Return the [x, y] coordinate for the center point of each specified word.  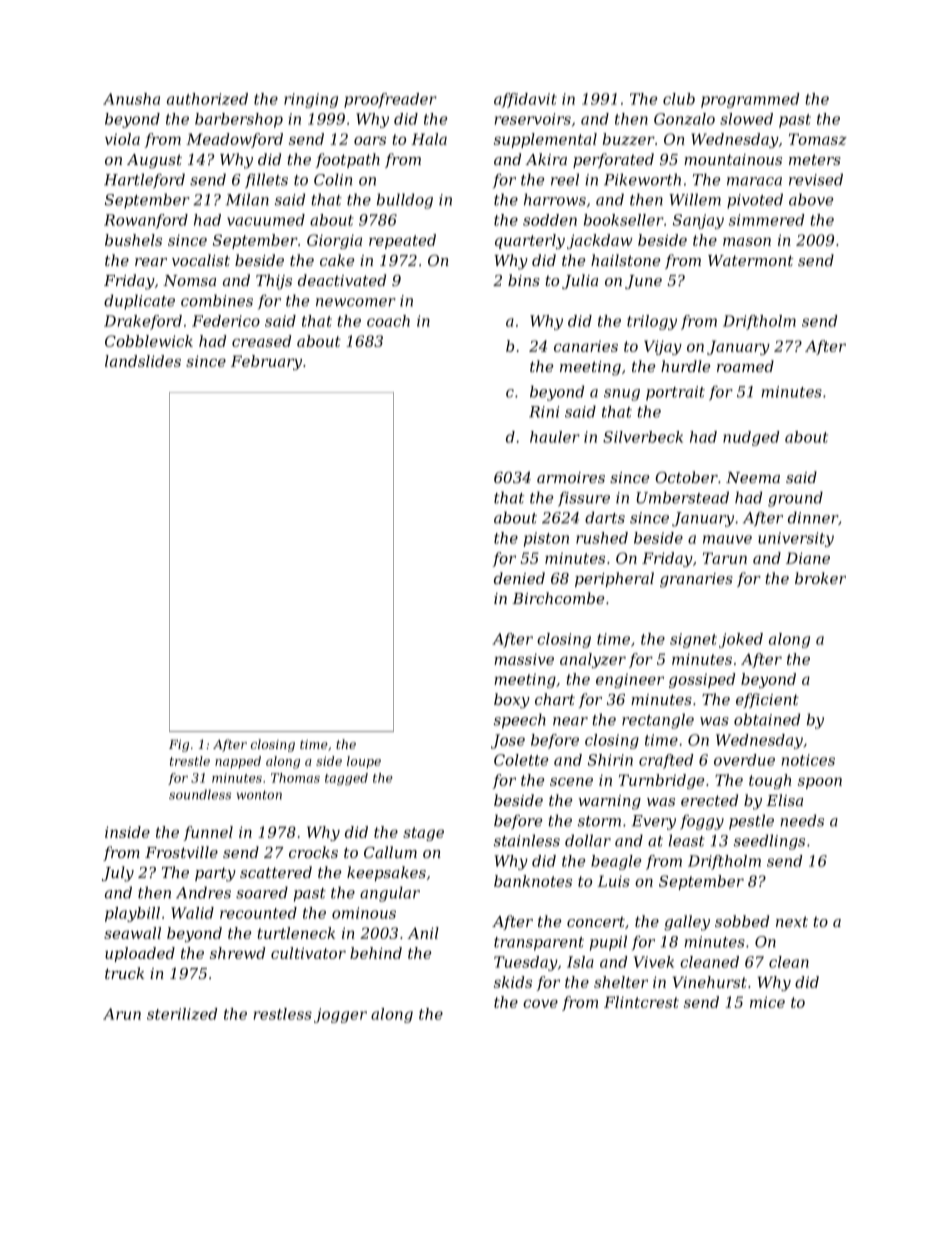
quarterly [530, 241]
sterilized [182, 1014]
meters [815, 159]
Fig [179, 746]
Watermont [750, 260]
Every [654, 822]
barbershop [239, 120]
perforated [613, 160]
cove [540, 1003]
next [792, 921]
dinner [813, 517]
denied [519, 578]
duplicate [139, 302]
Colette [521, 760]
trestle [190, 761]
